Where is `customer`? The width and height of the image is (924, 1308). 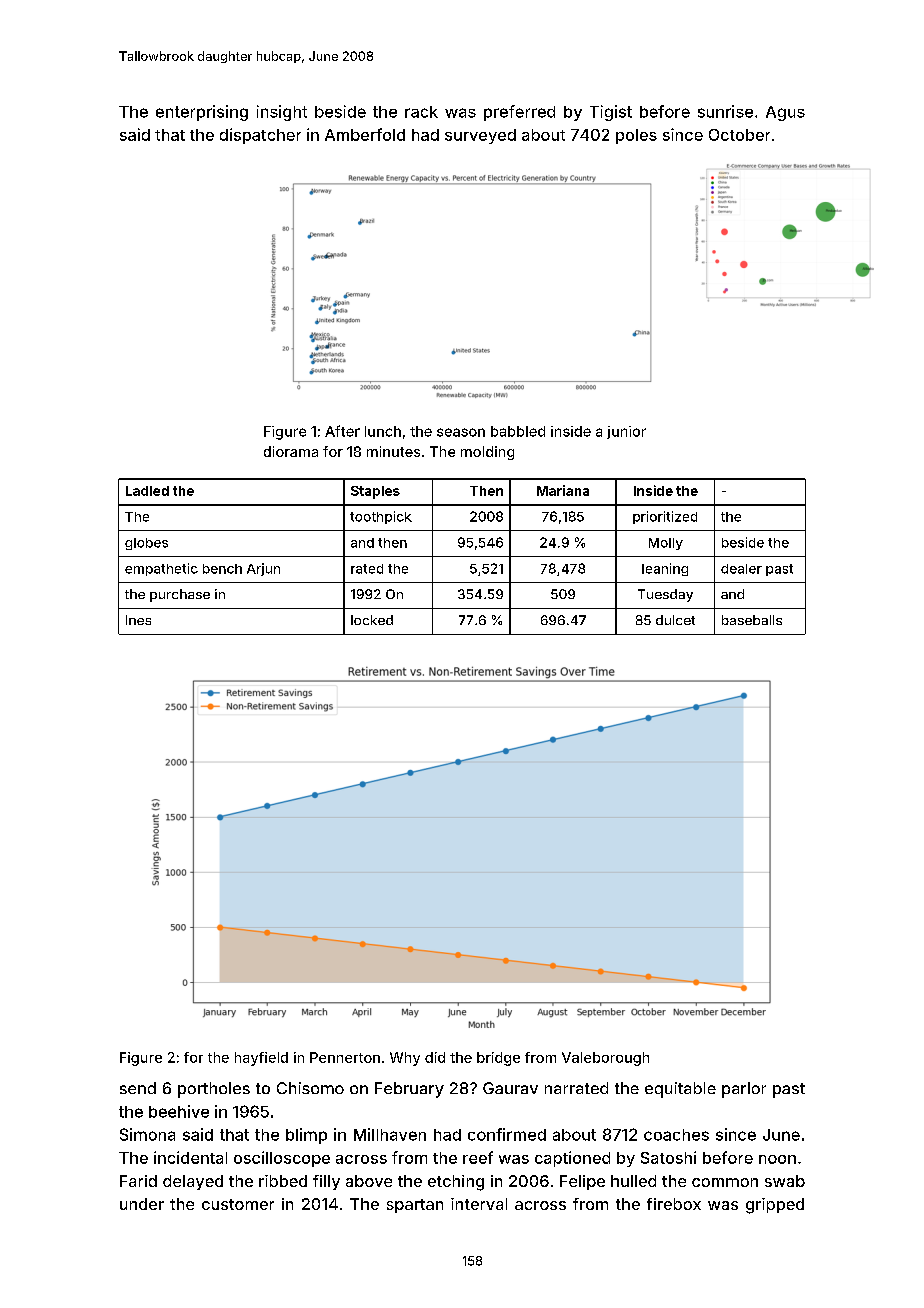
customer is located at coordinates (238, 1204).
